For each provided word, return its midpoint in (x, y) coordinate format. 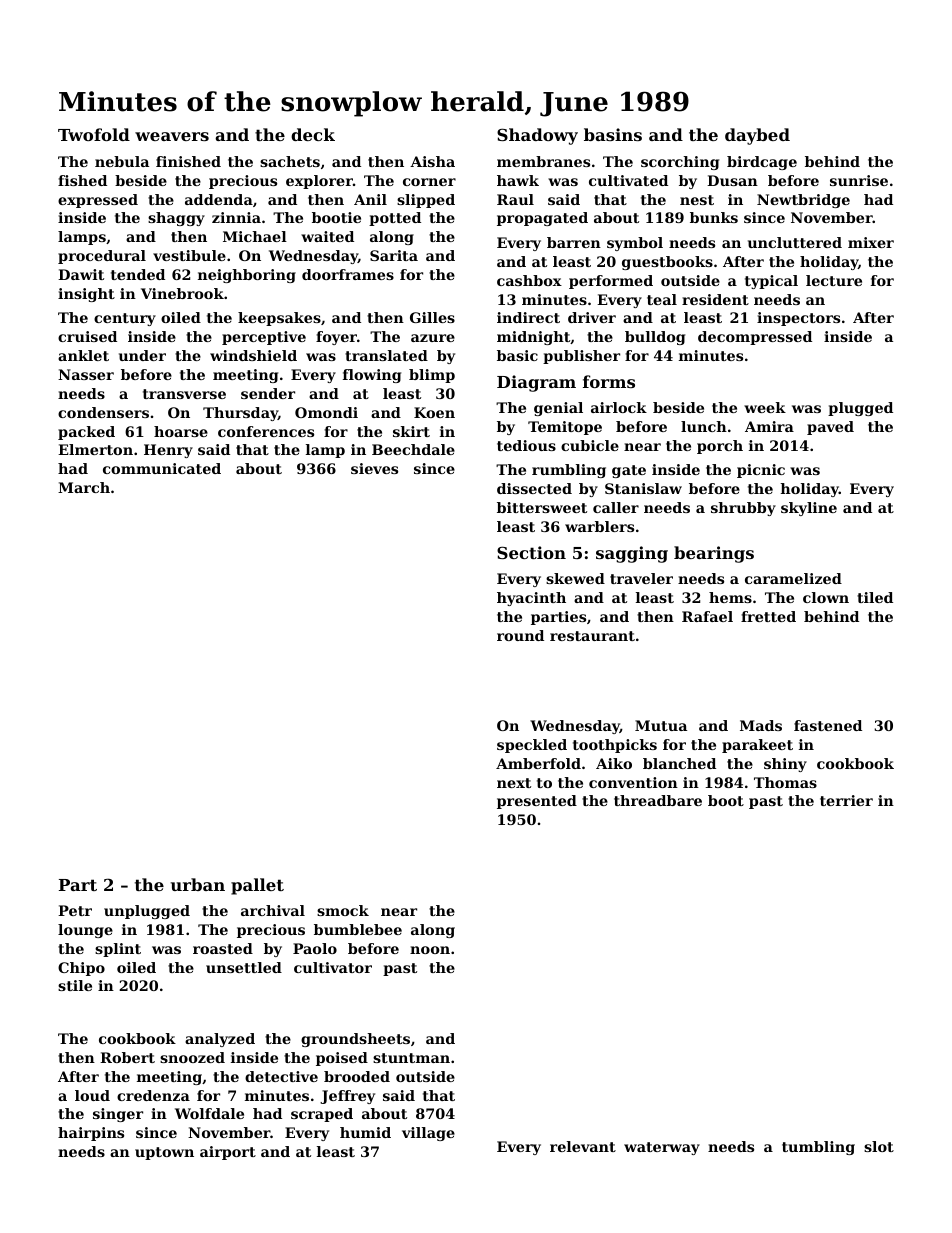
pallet (257, 886)
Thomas (785, 782)
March (84, 487)
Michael (255, 236)
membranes (543, 161)
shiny (785, 765)
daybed (757, 136)
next (514, 783)
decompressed (755, 338)
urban (198, 884)
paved (830, 428)
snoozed (192, 1057)
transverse (184, 394)
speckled (532, 746)
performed (611, 282)
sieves (374, 468)
